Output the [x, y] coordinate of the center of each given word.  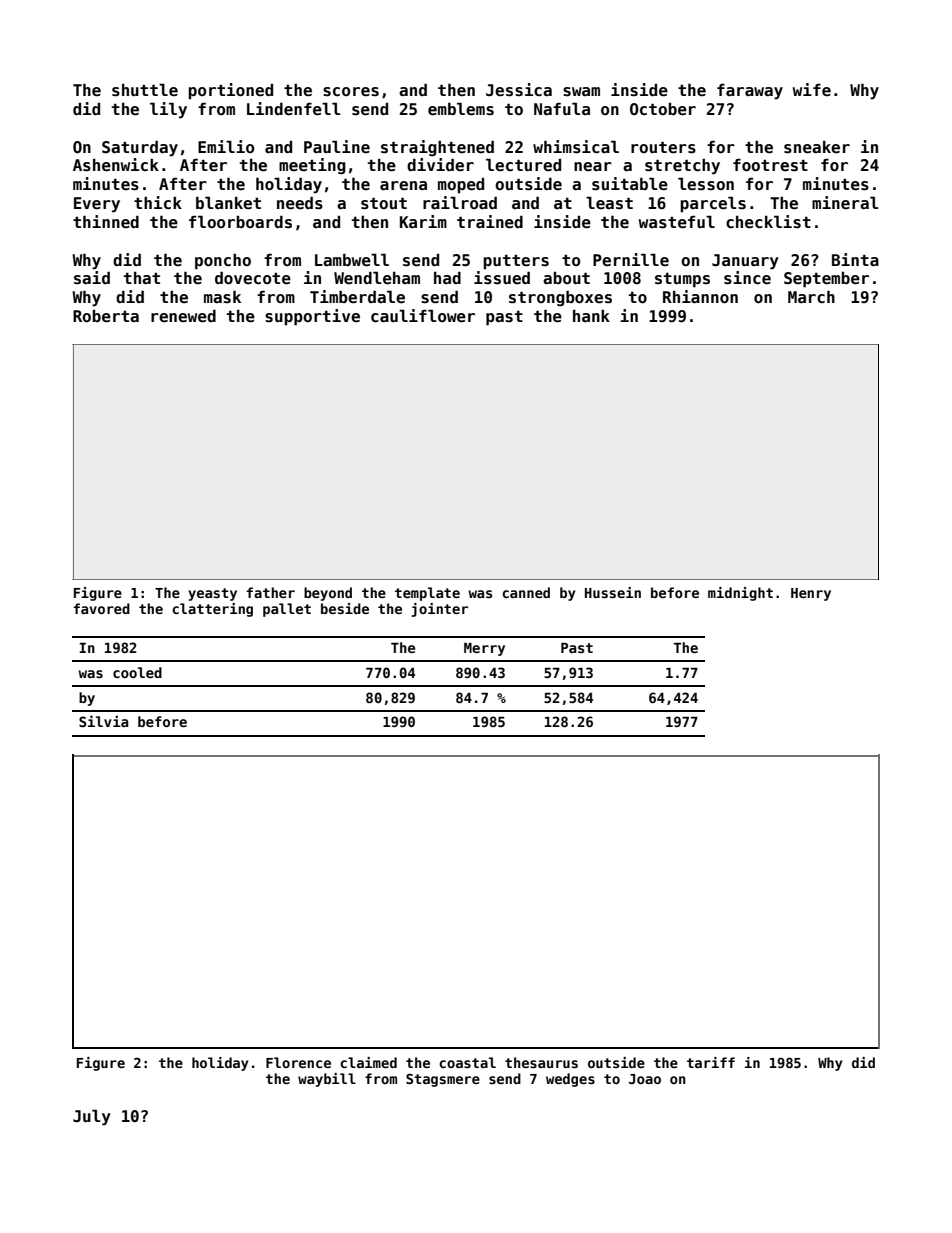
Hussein [613, 592]
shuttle [145, 90]
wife [812, 89]
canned [526, 592]
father [270, 592]
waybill [327, 1080]
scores [351, 92]
